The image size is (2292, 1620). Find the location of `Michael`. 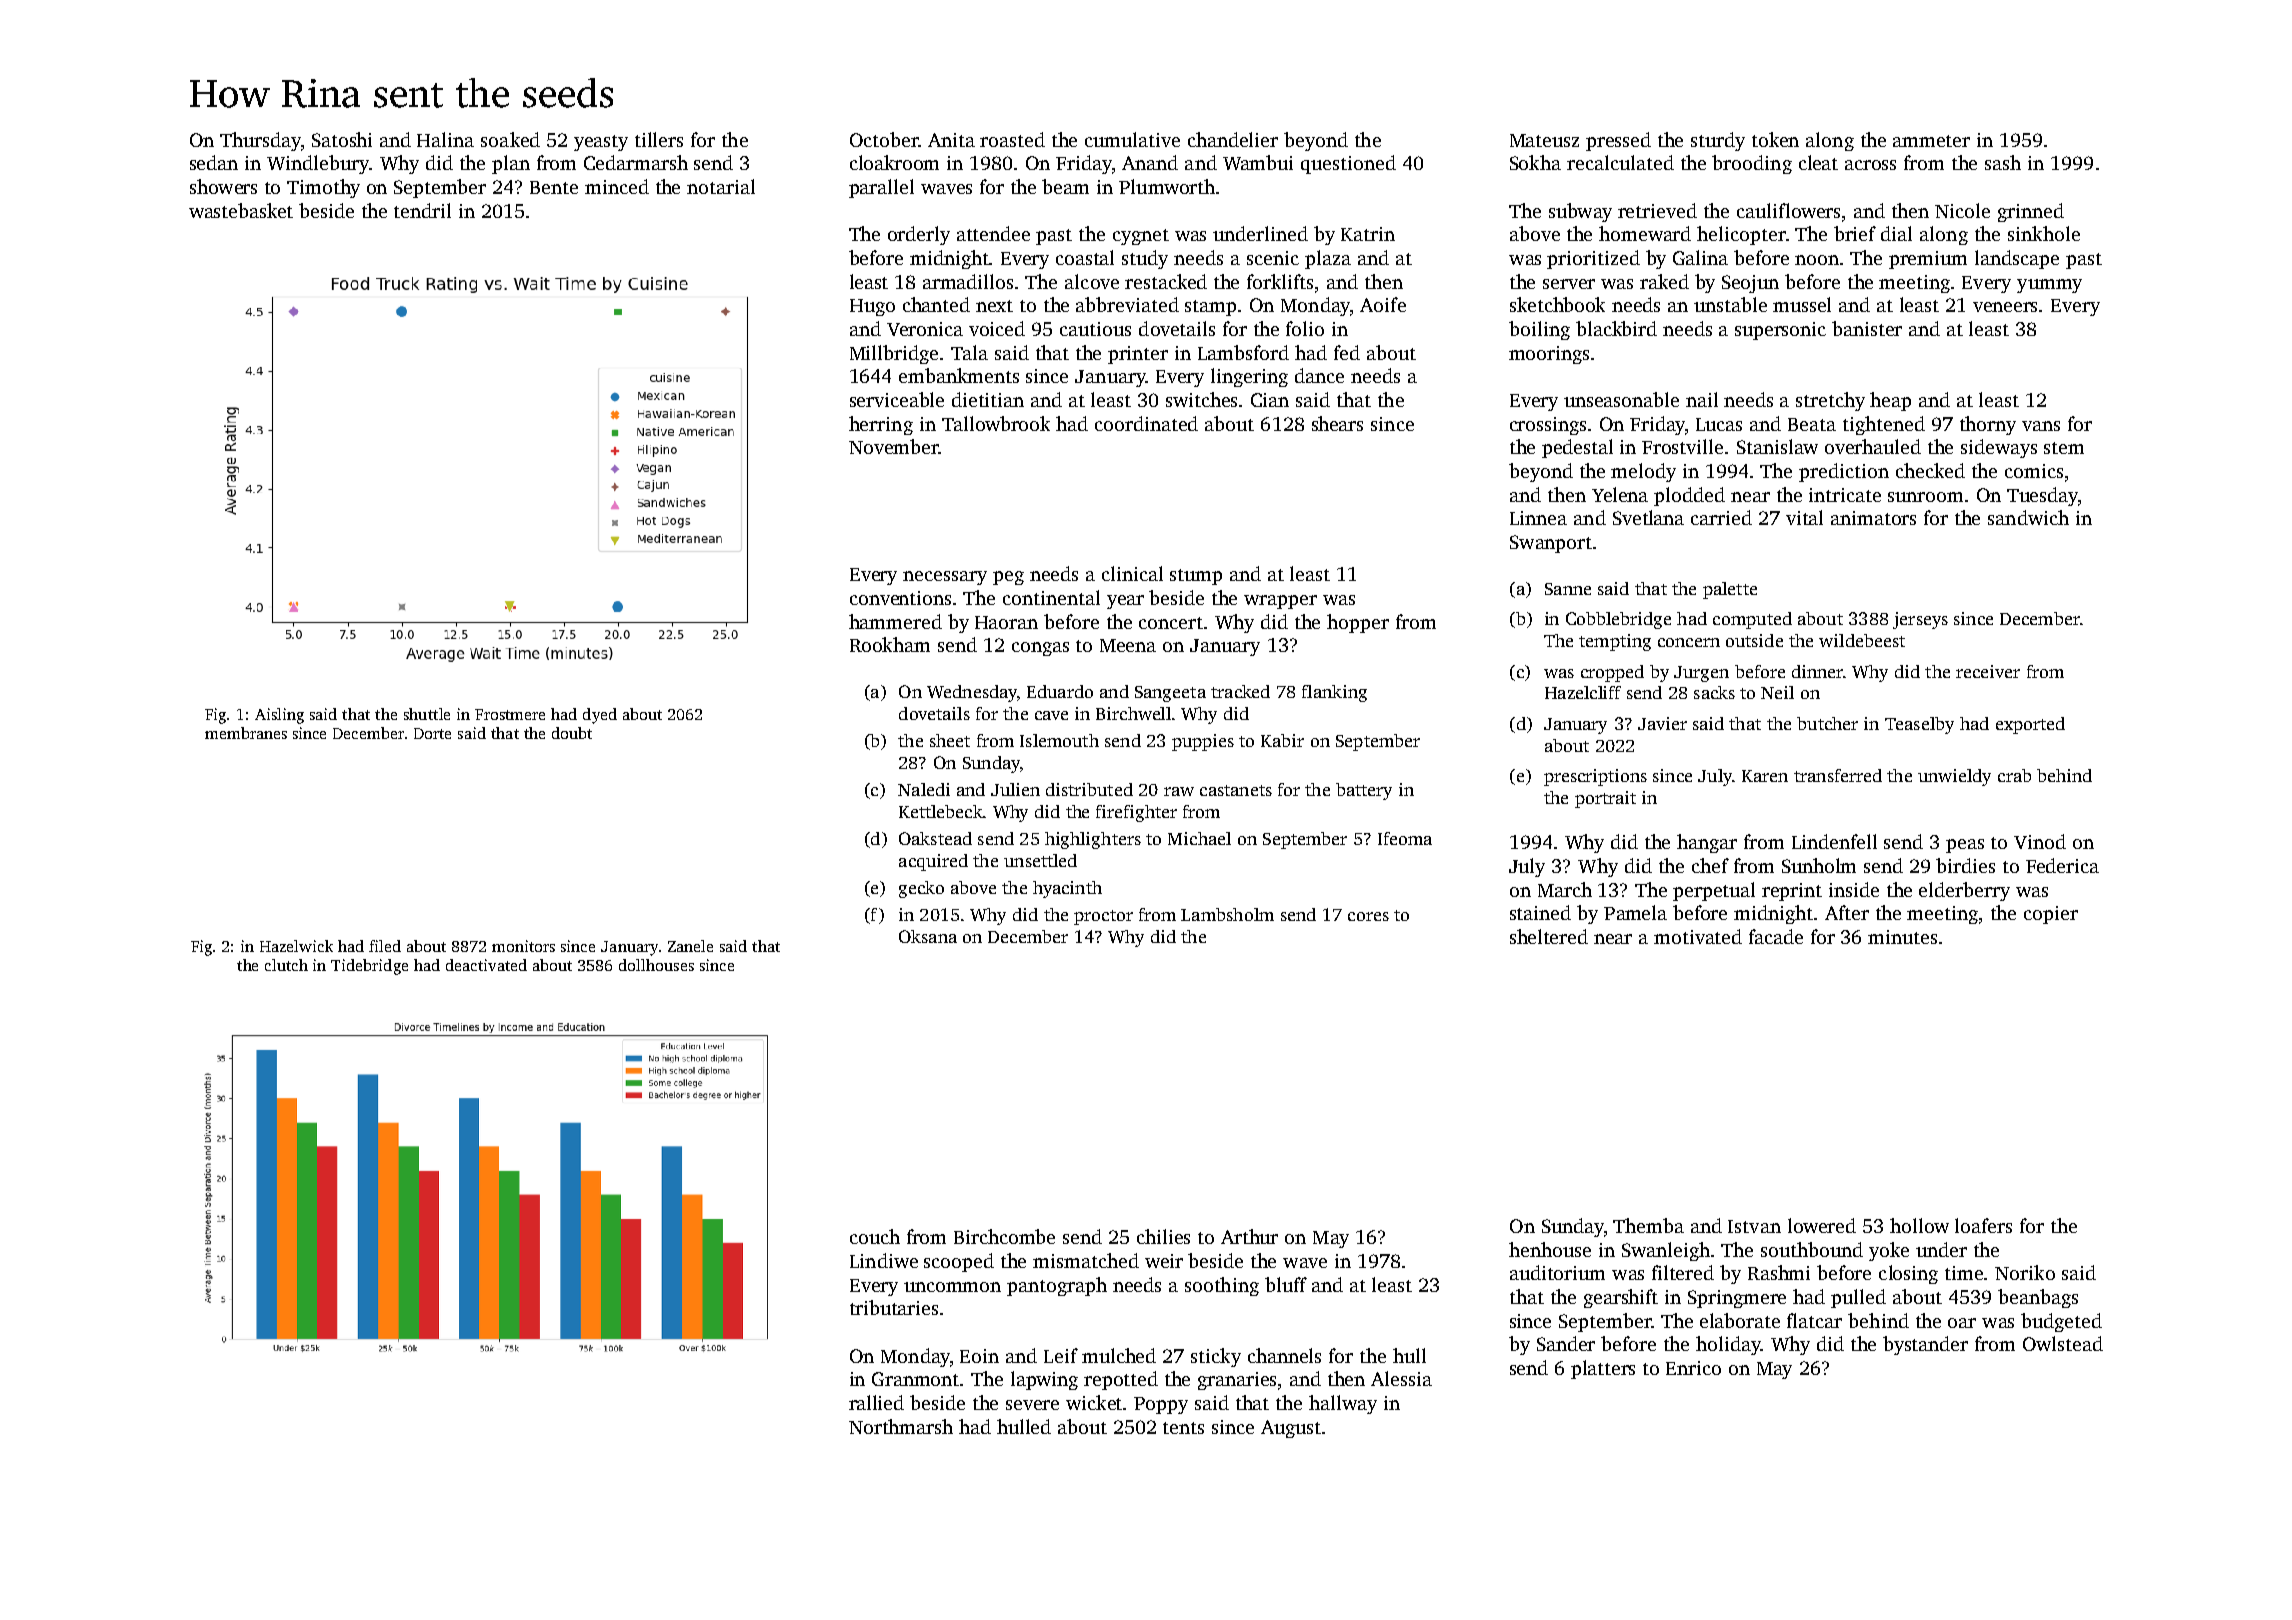

Michael is located at coordinates (1199, 838).
